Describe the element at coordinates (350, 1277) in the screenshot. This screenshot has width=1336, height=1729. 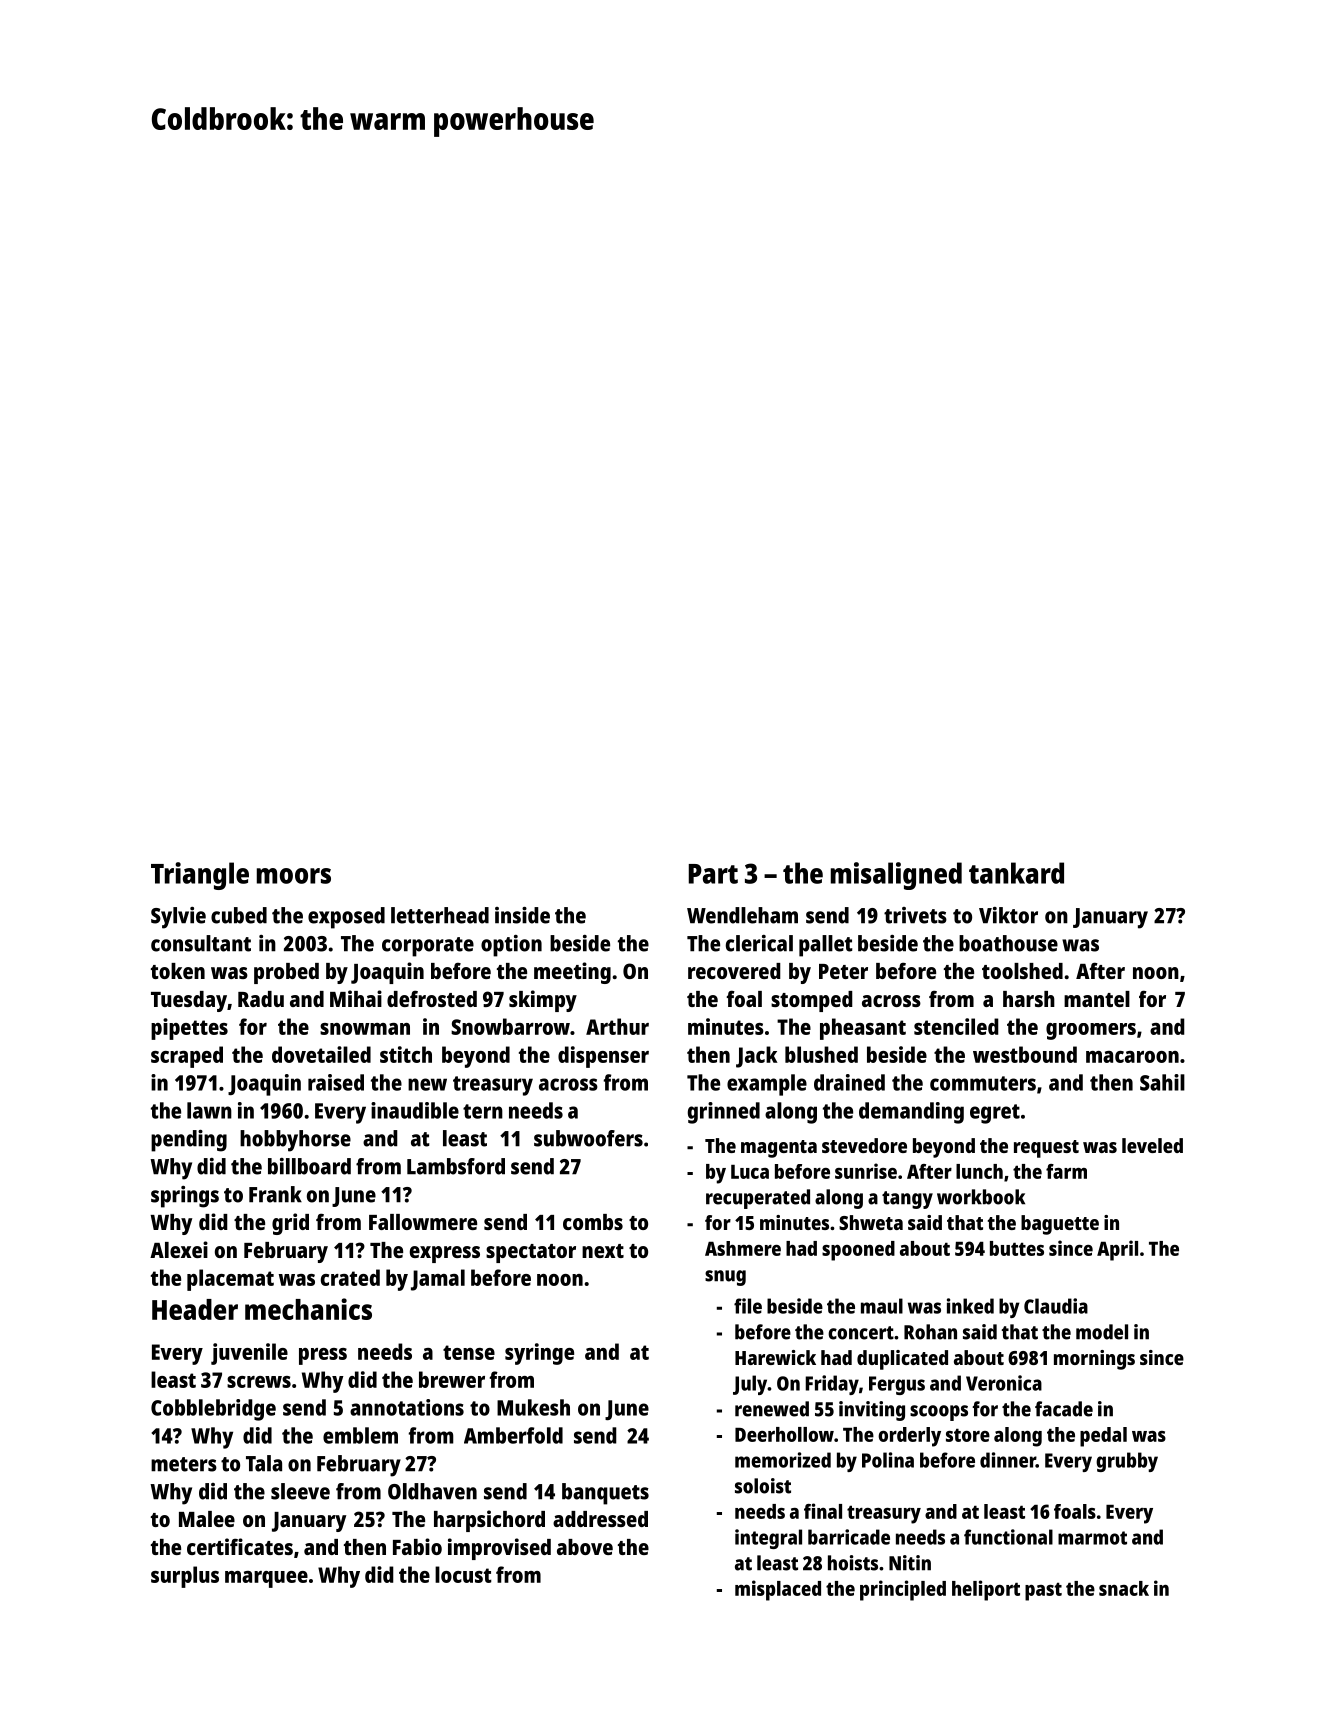
I see `crated` at that location.
